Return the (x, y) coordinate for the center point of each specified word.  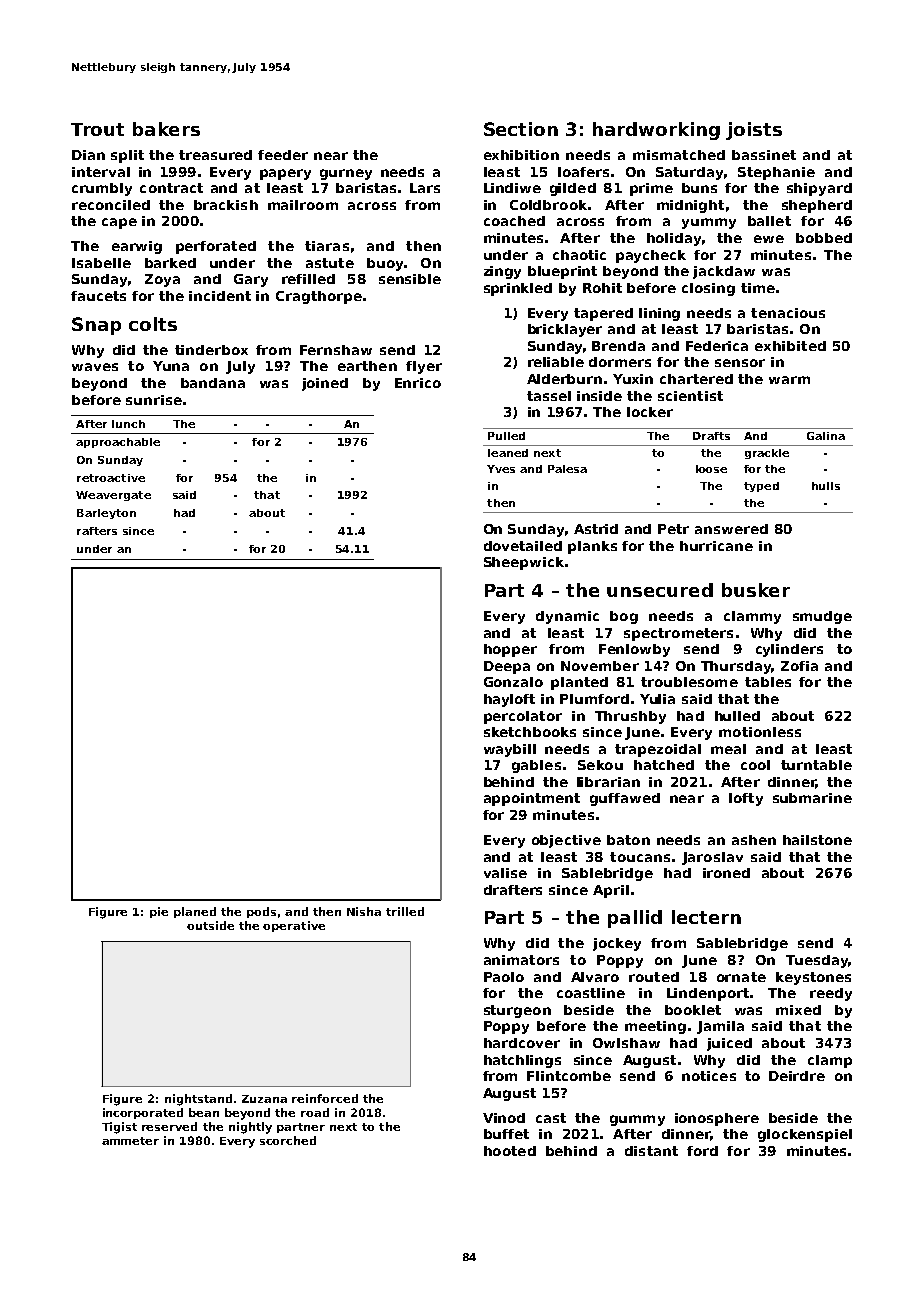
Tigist (119, 1128)
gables (536, 766)
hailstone (817, 840)
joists (754, 131)
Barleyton (106, 514)
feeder (283, 155)
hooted (510, 1151)
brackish (226, 205)
